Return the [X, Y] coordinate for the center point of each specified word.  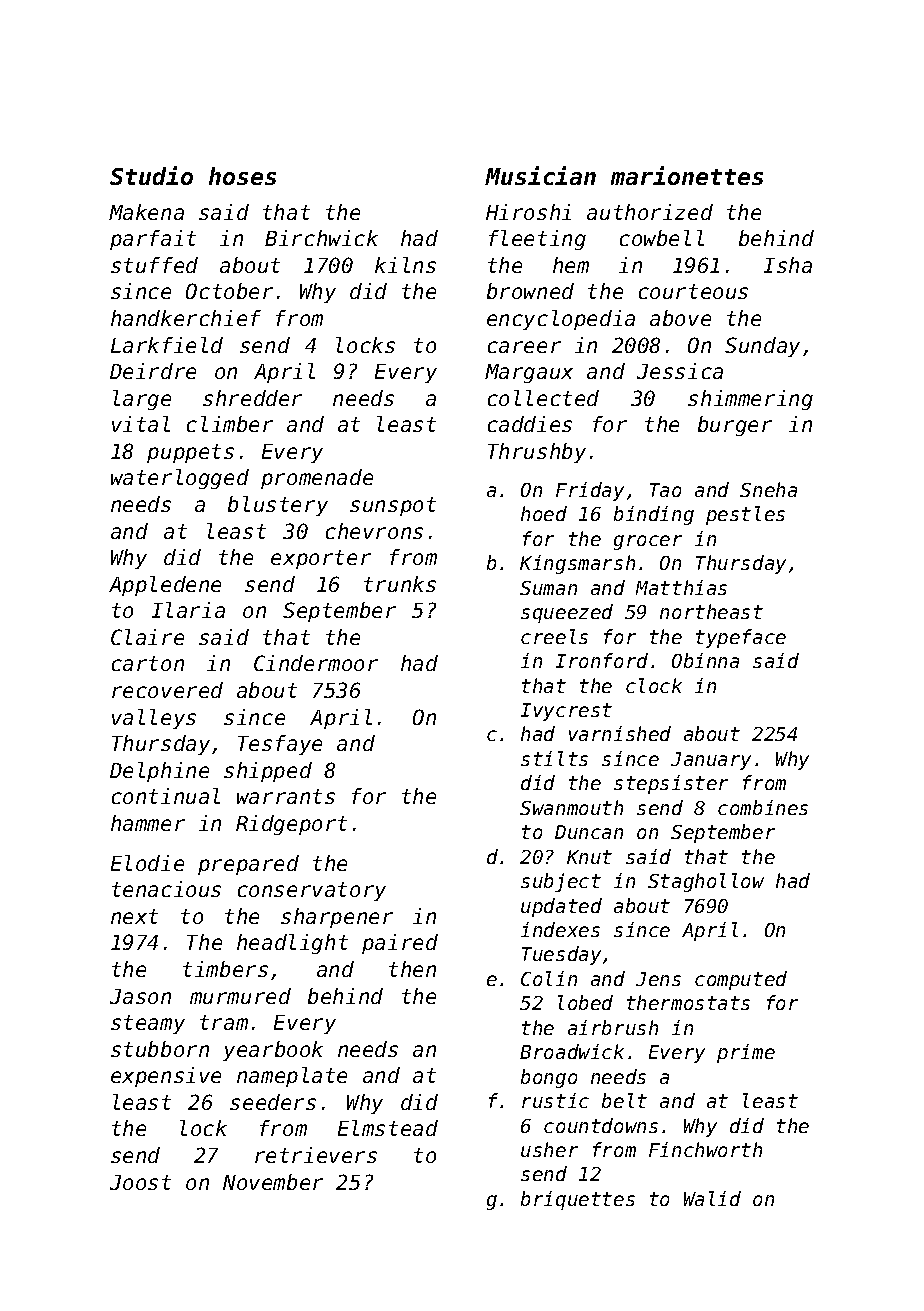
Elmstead [388, 1128]
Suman [548, 588]
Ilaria [188, 610]
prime [746, 1053]
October [229, 291]
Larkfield [167, 345]
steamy [148, 1024]
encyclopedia [561, 320]
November [273, 1182]
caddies [530, 424]
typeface [741, 638]
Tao [665, 490]
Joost [140, 1182]
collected [543, 398]
